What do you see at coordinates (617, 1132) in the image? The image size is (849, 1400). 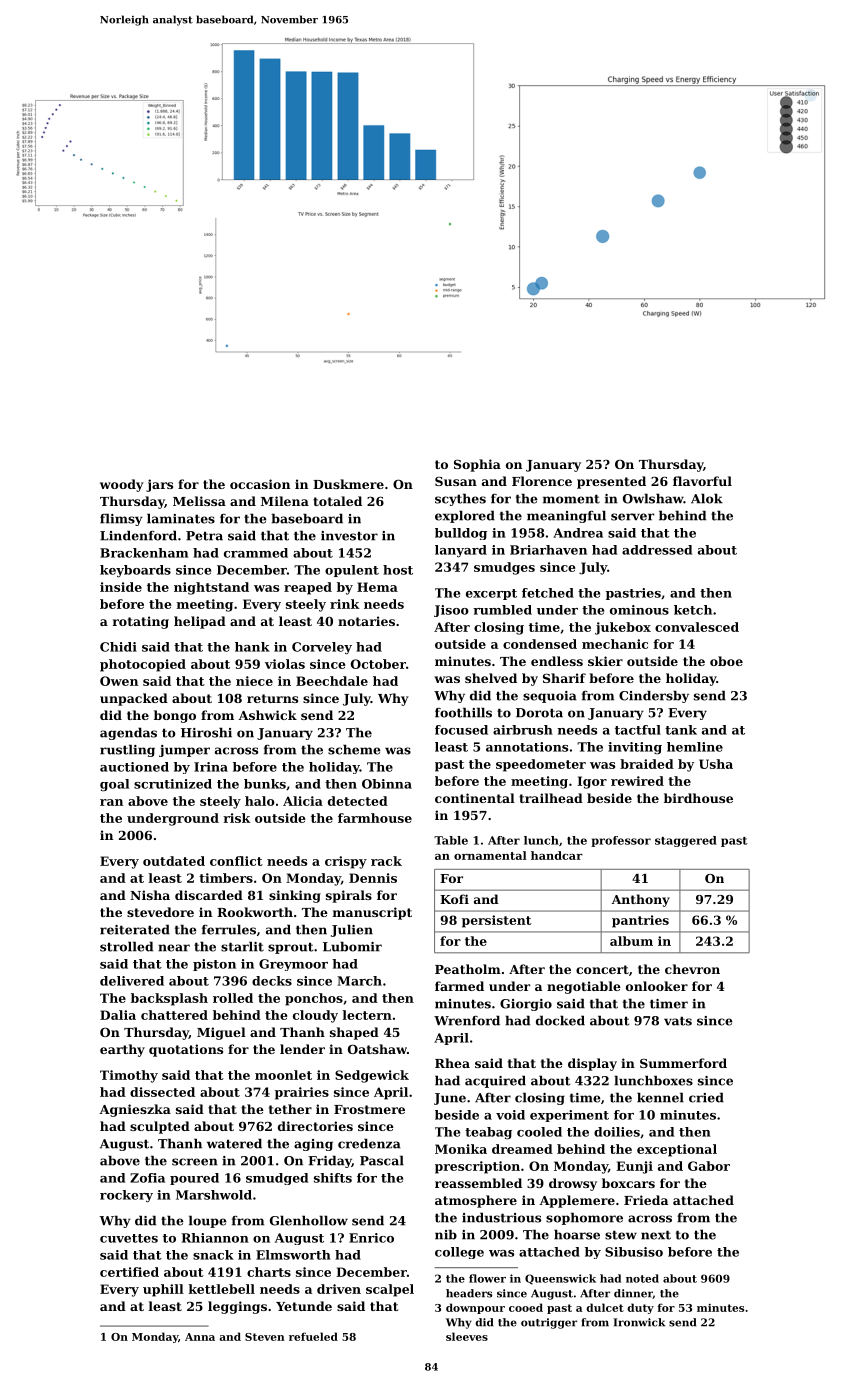 I see `doilies` at bounding box center [617, 1132].
